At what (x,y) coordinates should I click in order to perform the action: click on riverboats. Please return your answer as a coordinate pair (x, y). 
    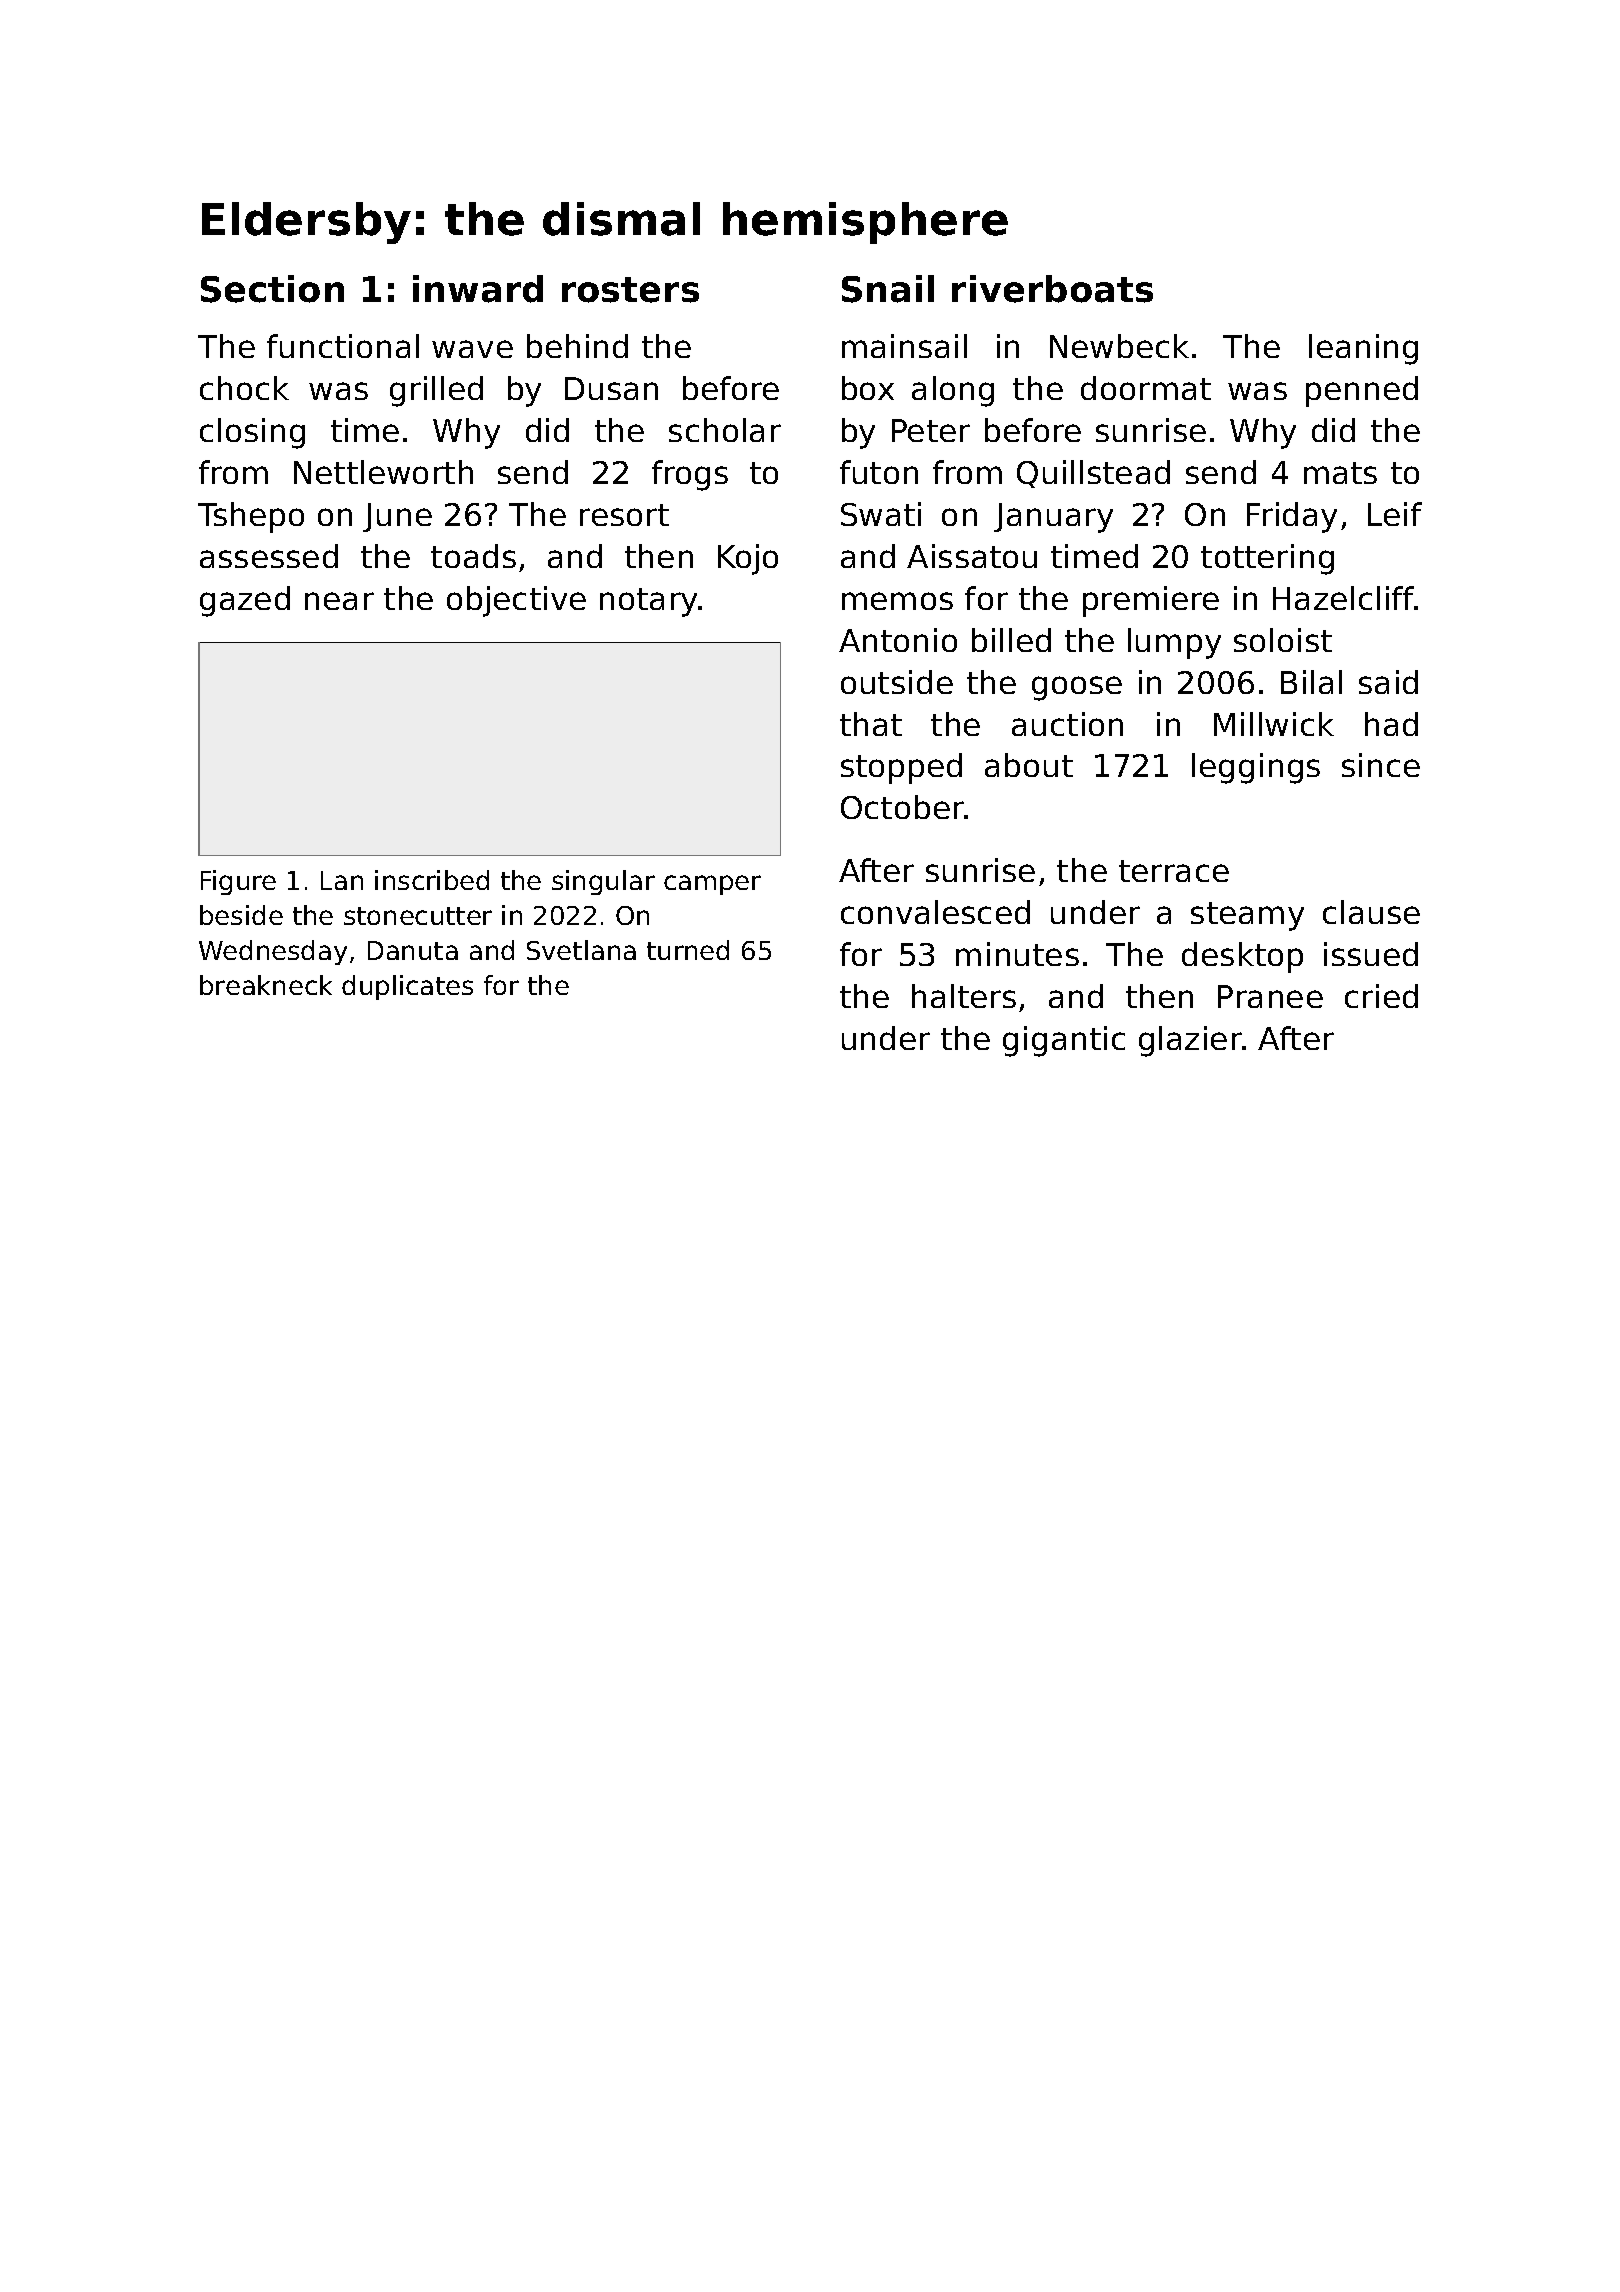
    Looking at the image, I should click on (1052, 289).
